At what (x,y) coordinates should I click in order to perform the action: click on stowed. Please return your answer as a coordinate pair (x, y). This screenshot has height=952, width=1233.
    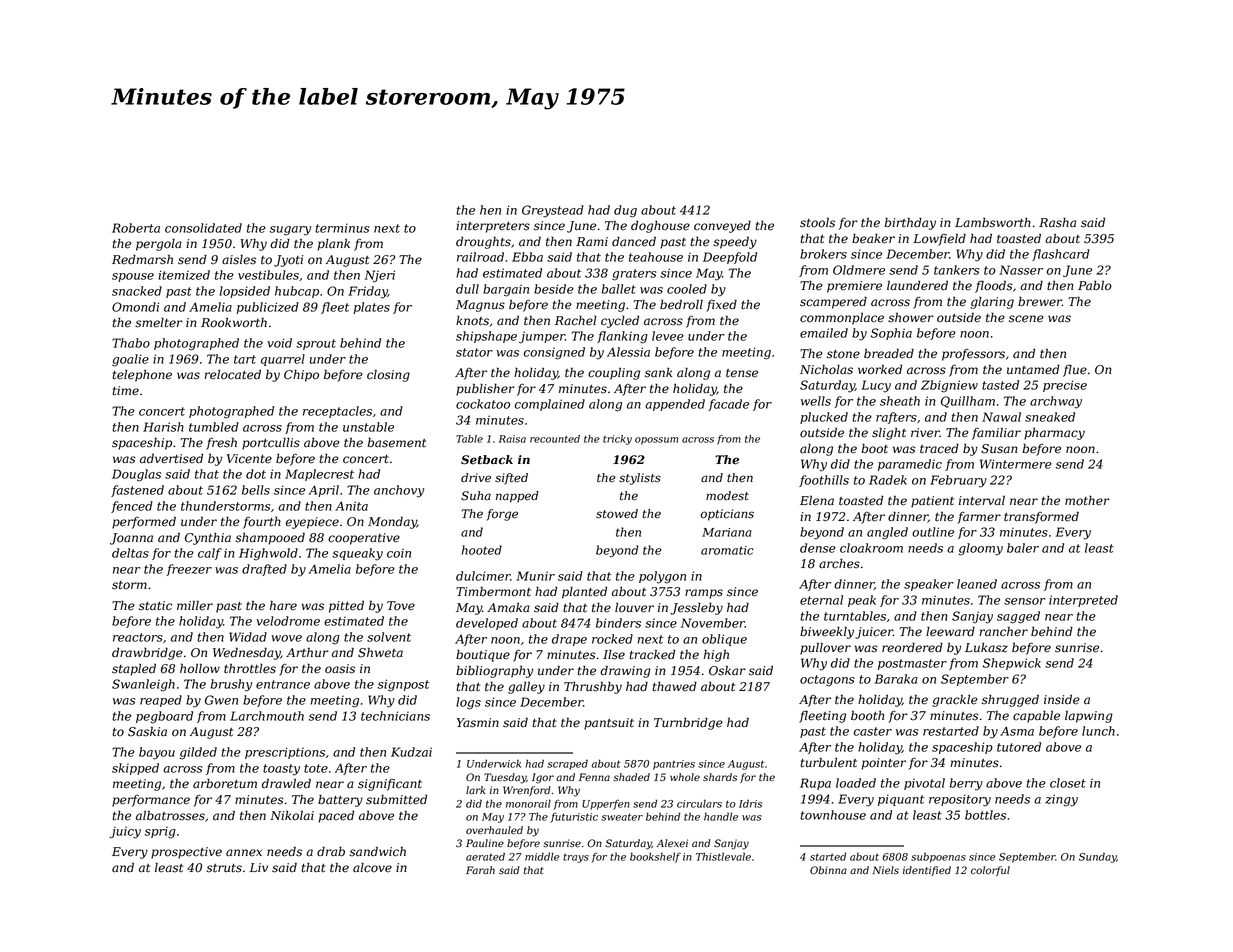
    Looking at the image, I should click on (617, 514).
